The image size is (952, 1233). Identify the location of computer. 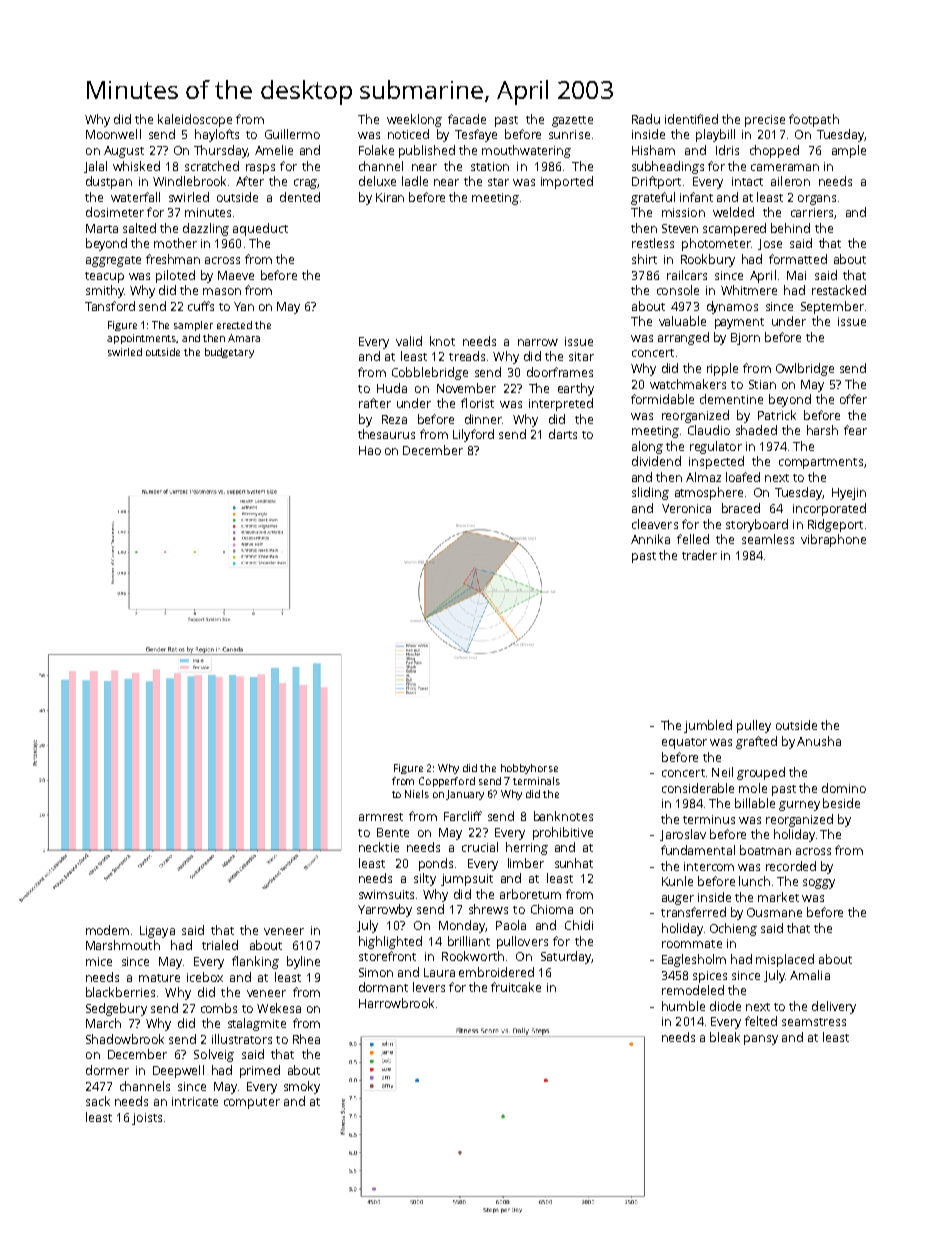
(252, 1103).
